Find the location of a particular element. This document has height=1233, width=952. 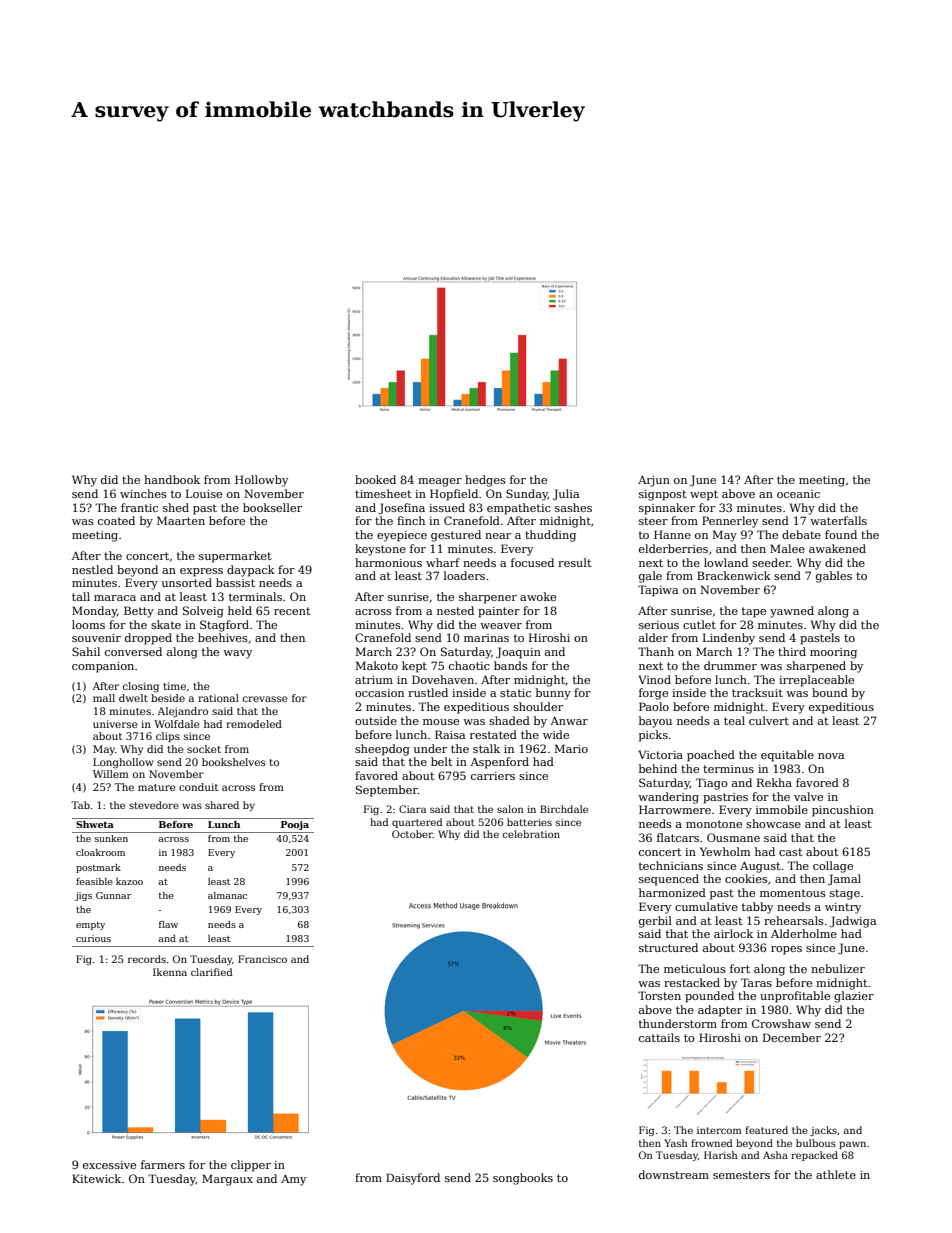

Daisyford is located at coordinates (413, 1179).
